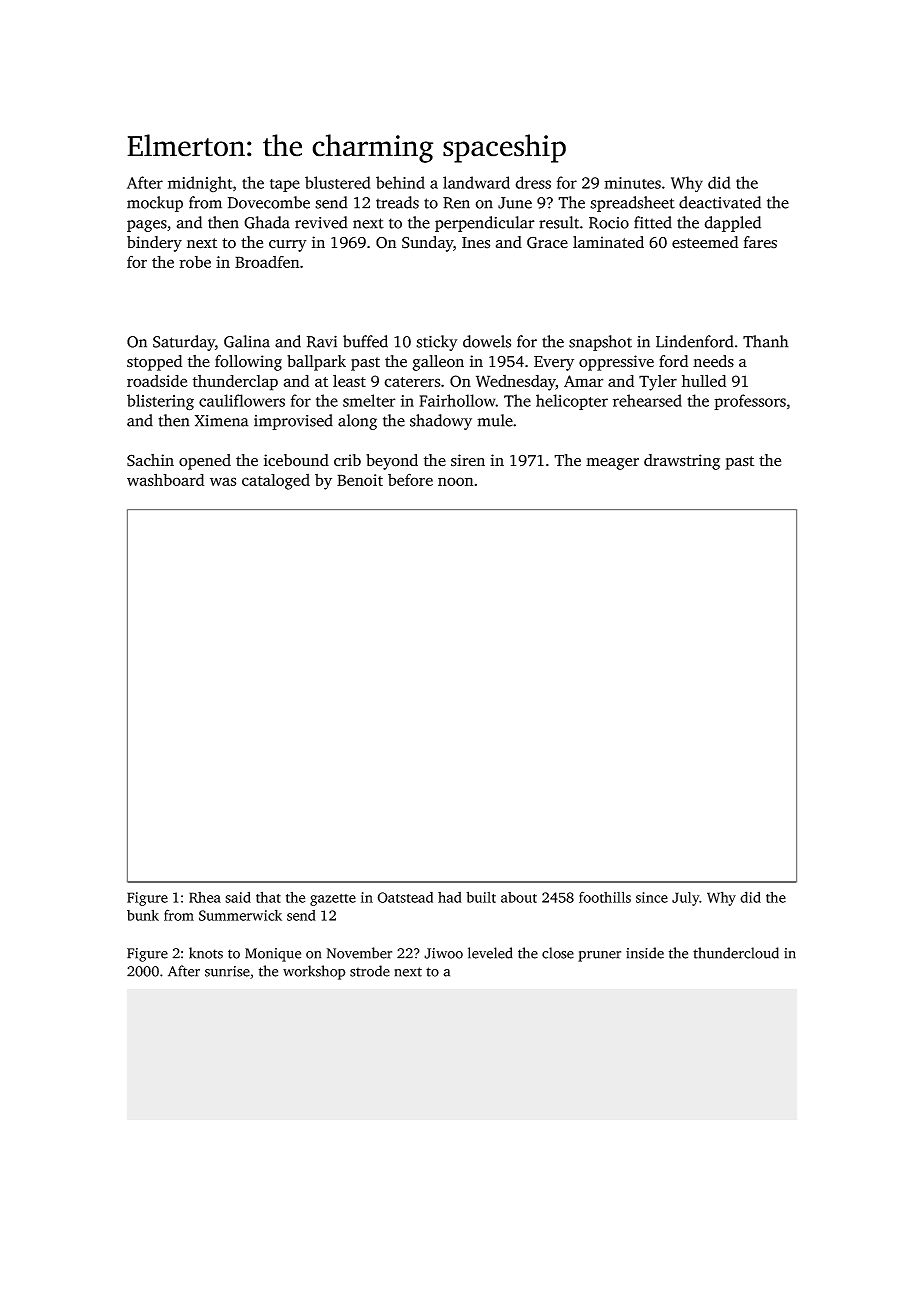 The width and height of the page is (924, 1314). I want to click on Oatstead, so click(405, 897).
